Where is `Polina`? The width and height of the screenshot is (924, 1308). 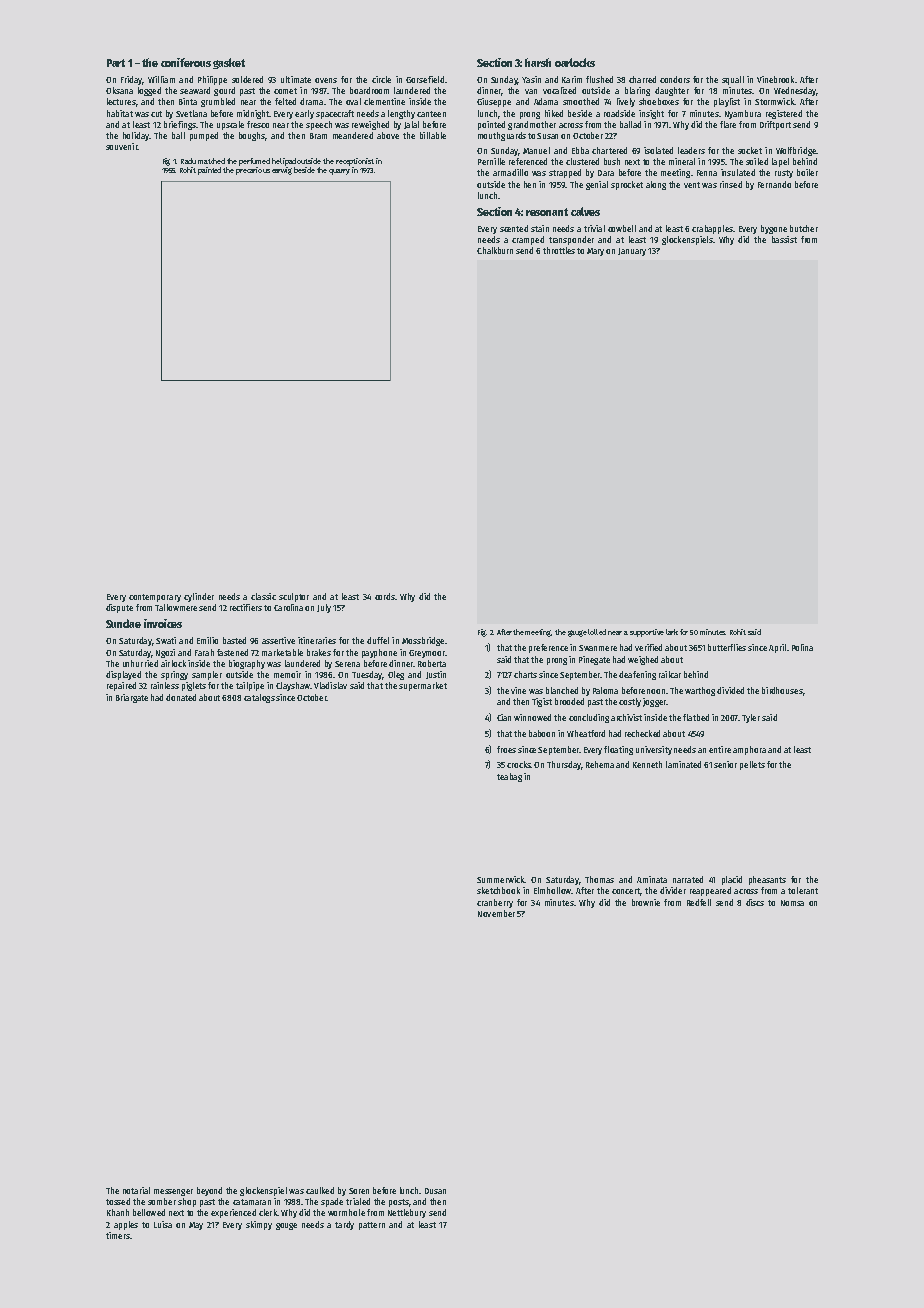 Polina is located at coordinates (802, 647).
